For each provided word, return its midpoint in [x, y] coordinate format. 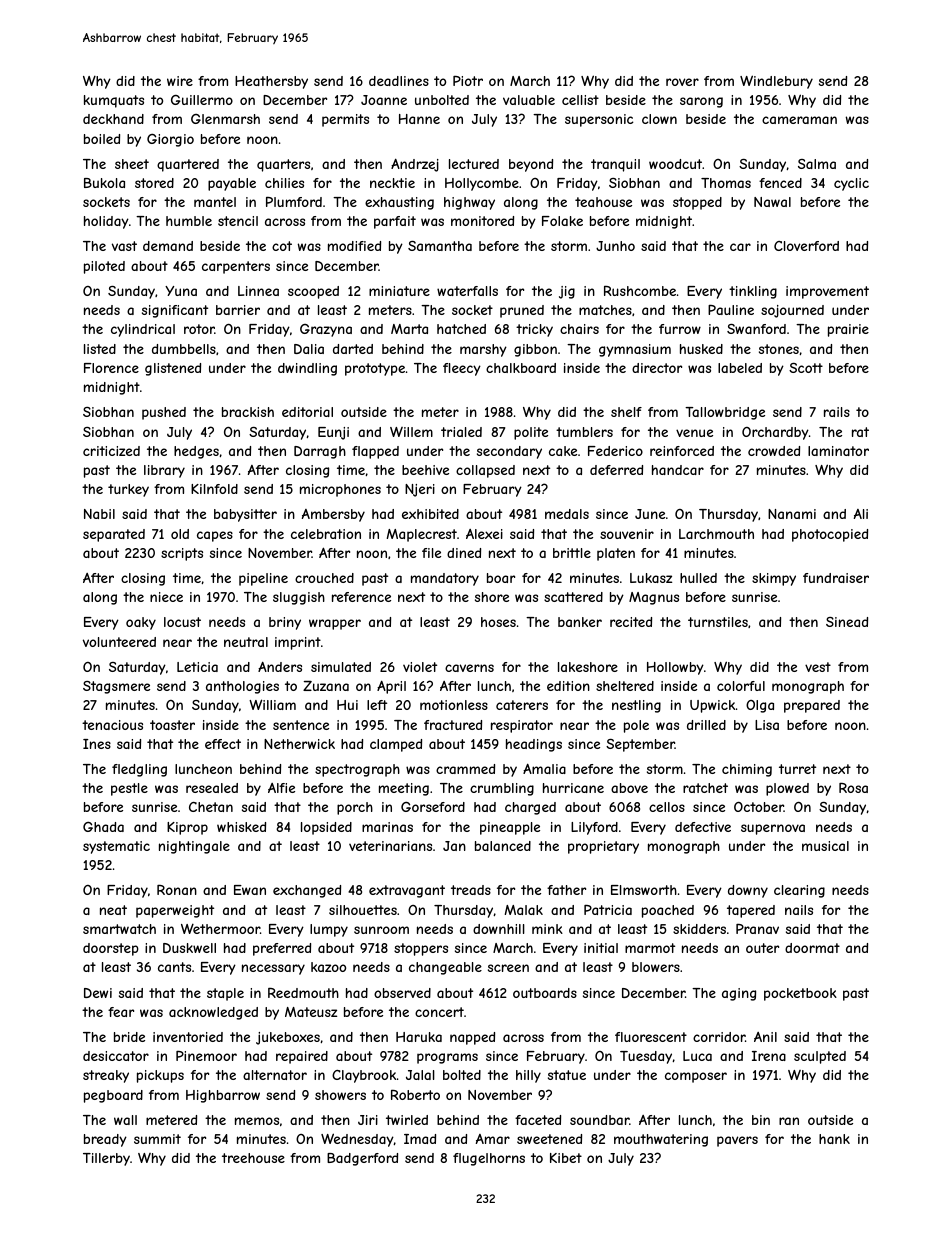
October [759, 807]
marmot [650, 948]
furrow [680, 329]
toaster [172, 725]
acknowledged [213, 1013]
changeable [445, 968]
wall [125, 1120]
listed [100, 349]
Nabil [99, 514]
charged [530, 808]
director [657, 368]
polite [531, 433]
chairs [579, 329]
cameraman [799, 120]
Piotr [468, 81]
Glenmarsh [225, 119]
